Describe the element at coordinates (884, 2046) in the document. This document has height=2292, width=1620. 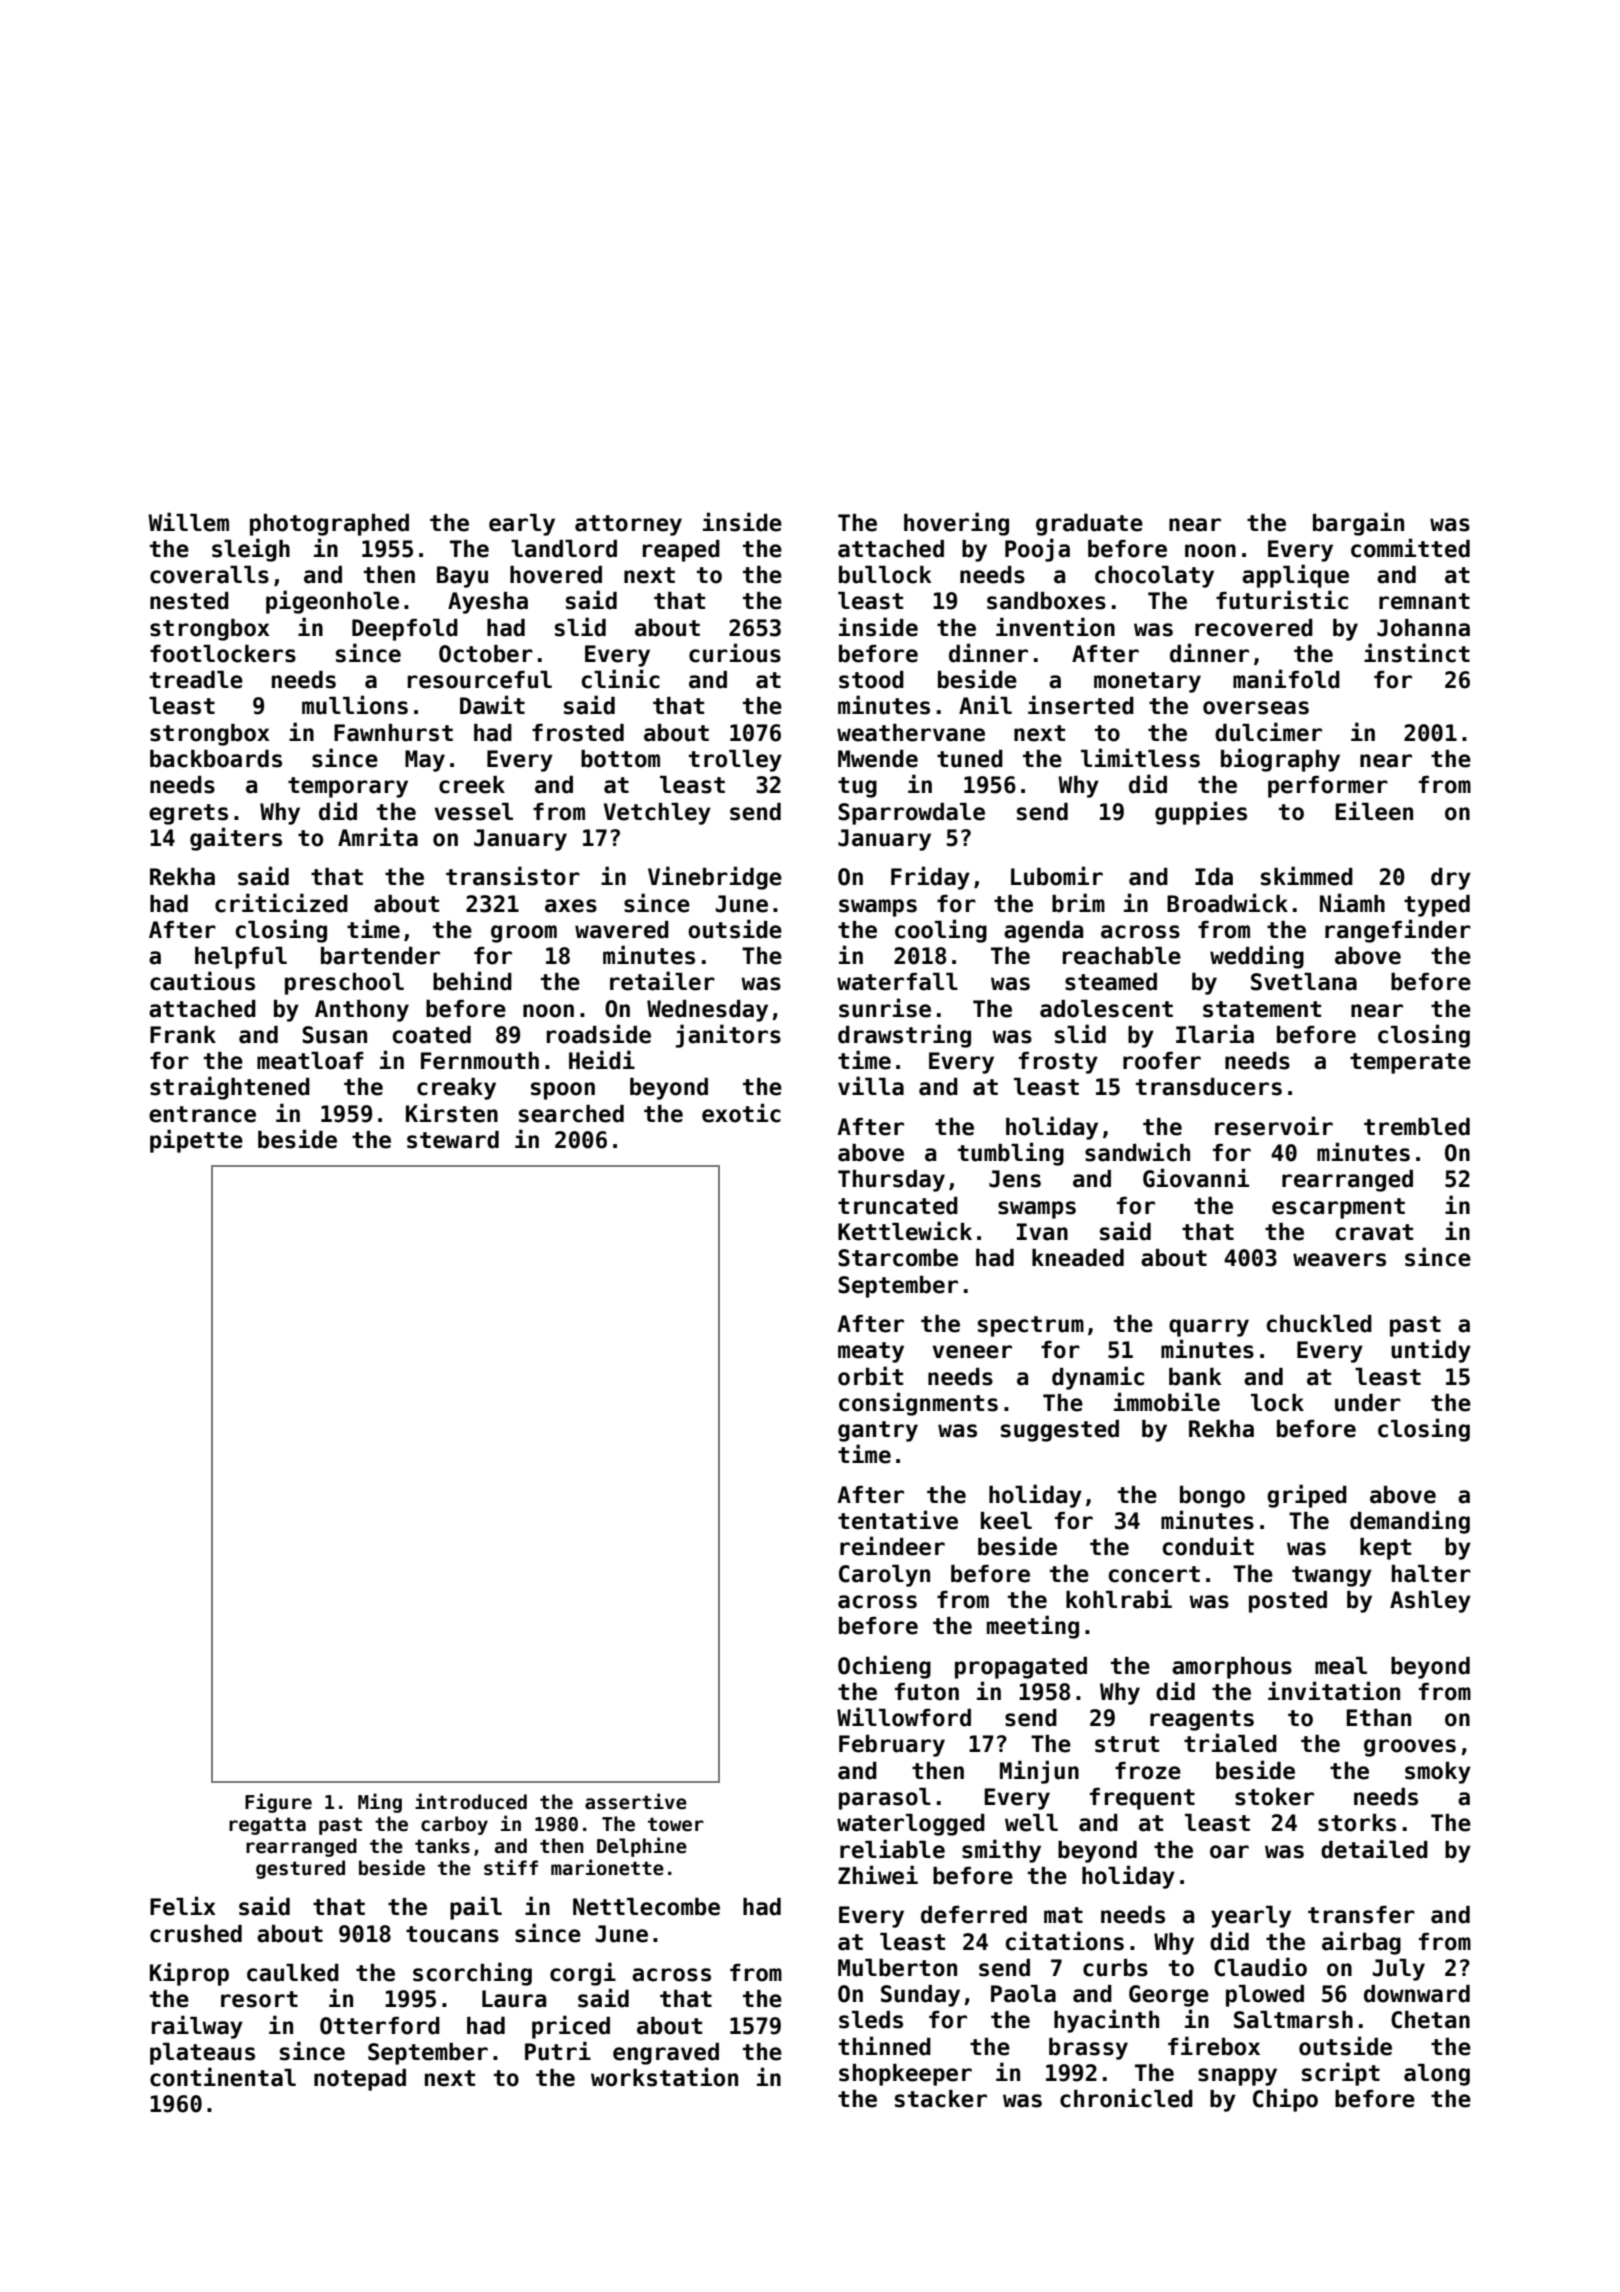
I see `thinned` at that location.
